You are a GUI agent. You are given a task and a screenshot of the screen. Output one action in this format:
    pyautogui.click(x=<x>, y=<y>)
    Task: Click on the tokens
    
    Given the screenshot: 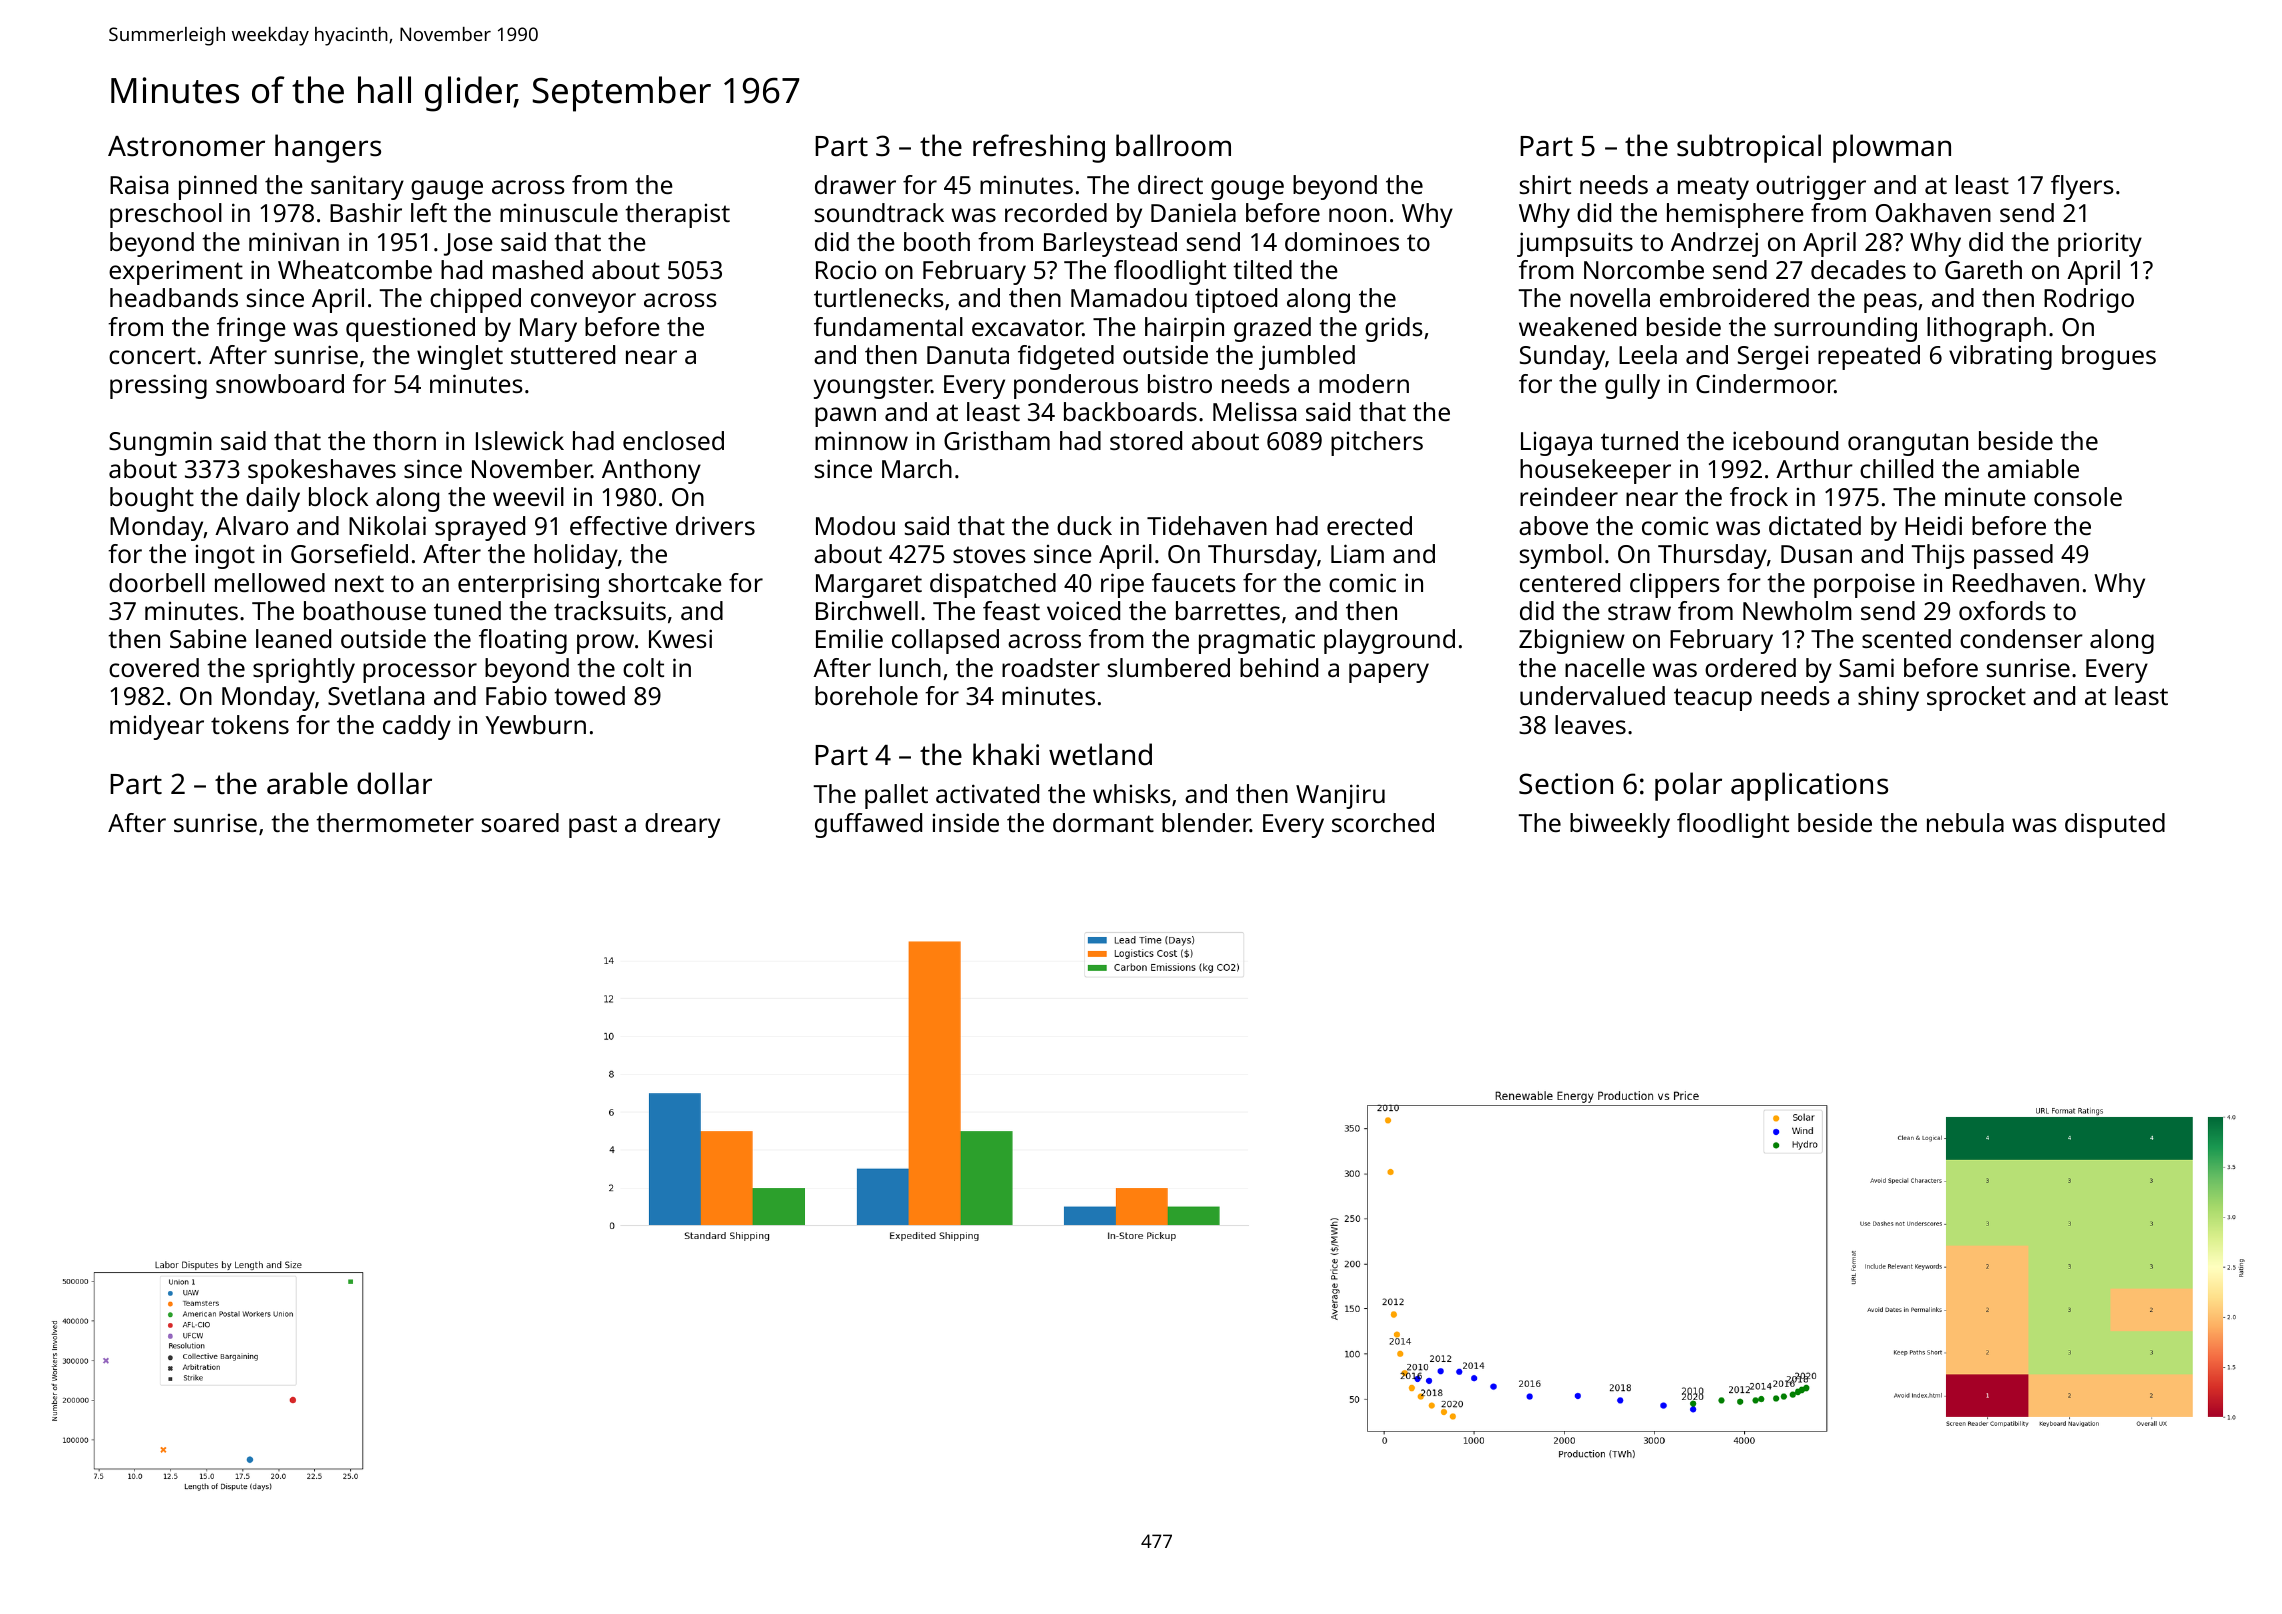 What is the action you would take?
    pyautogui.click(x=250, y=724)
